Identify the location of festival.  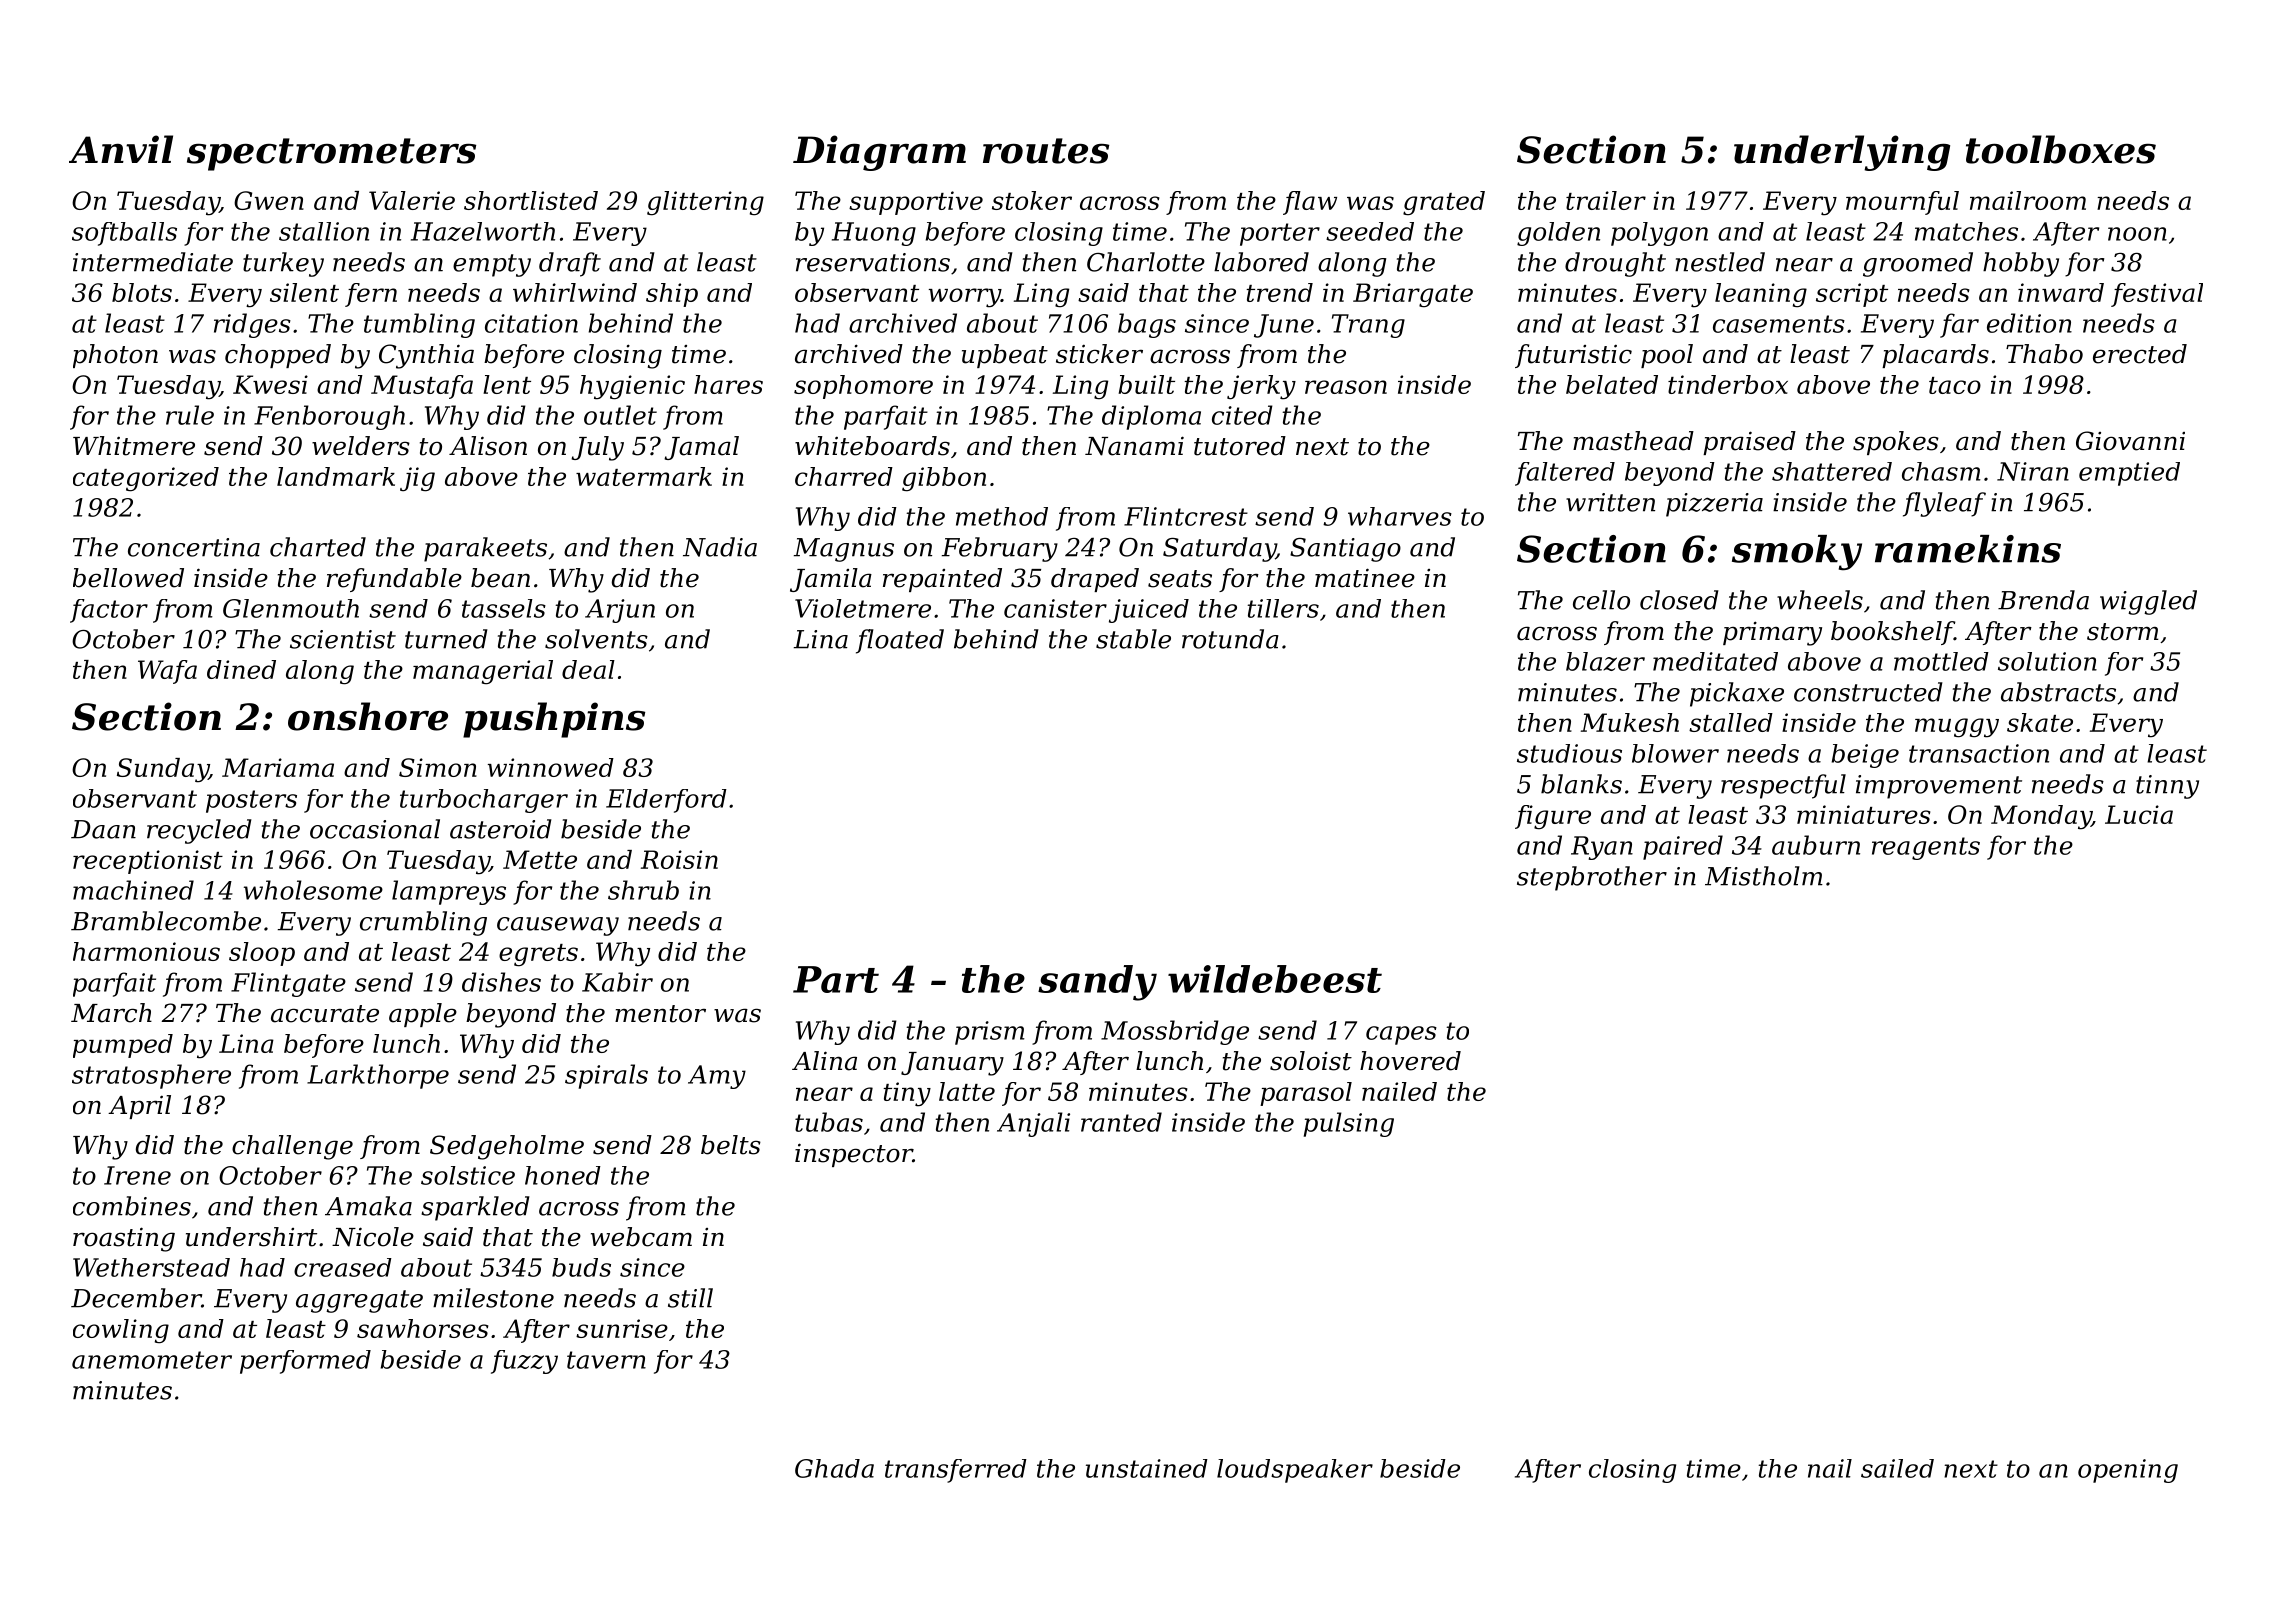
(2157, 295).
